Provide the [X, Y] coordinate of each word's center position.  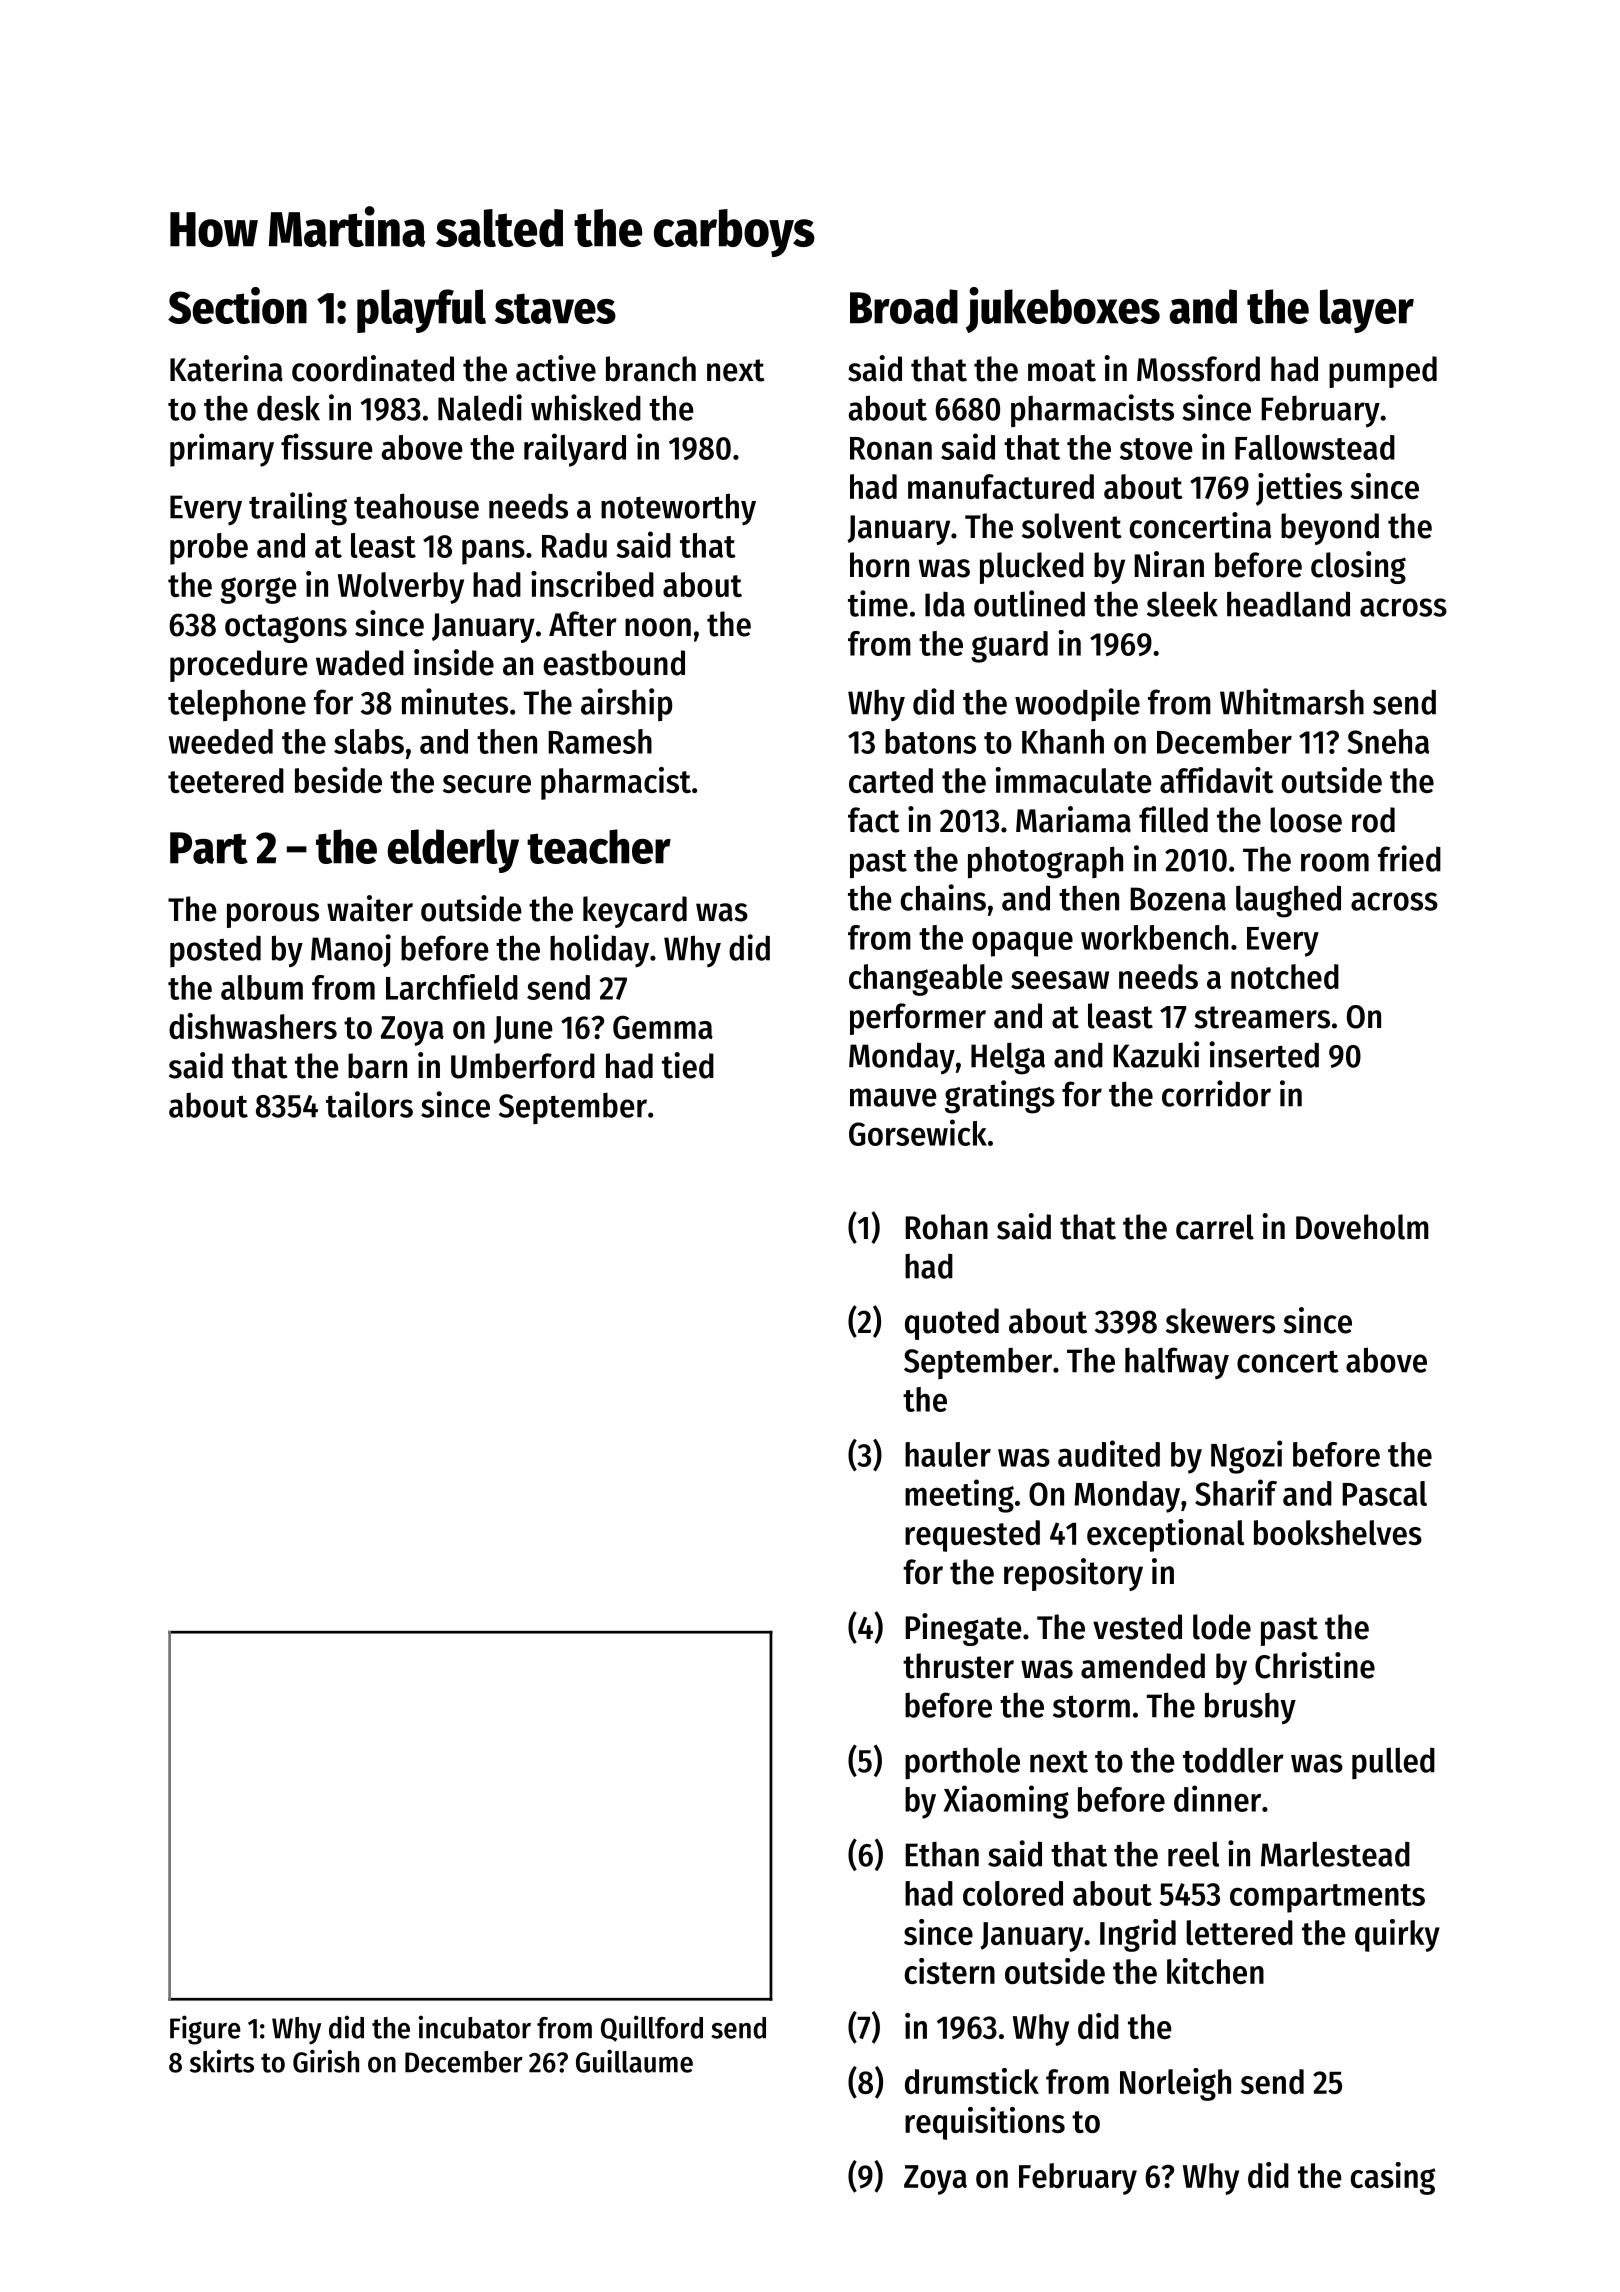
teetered [226, 780]
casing [1393, 2178]
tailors [369, 1104]
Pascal [1384, 1493]
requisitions [985, 2123]
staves [555, 308]
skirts [222, 2061]
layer [1367, 311]
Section [237, 305]
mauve [893, 1097]
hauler [948, 1454]
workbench [1154, 937]
